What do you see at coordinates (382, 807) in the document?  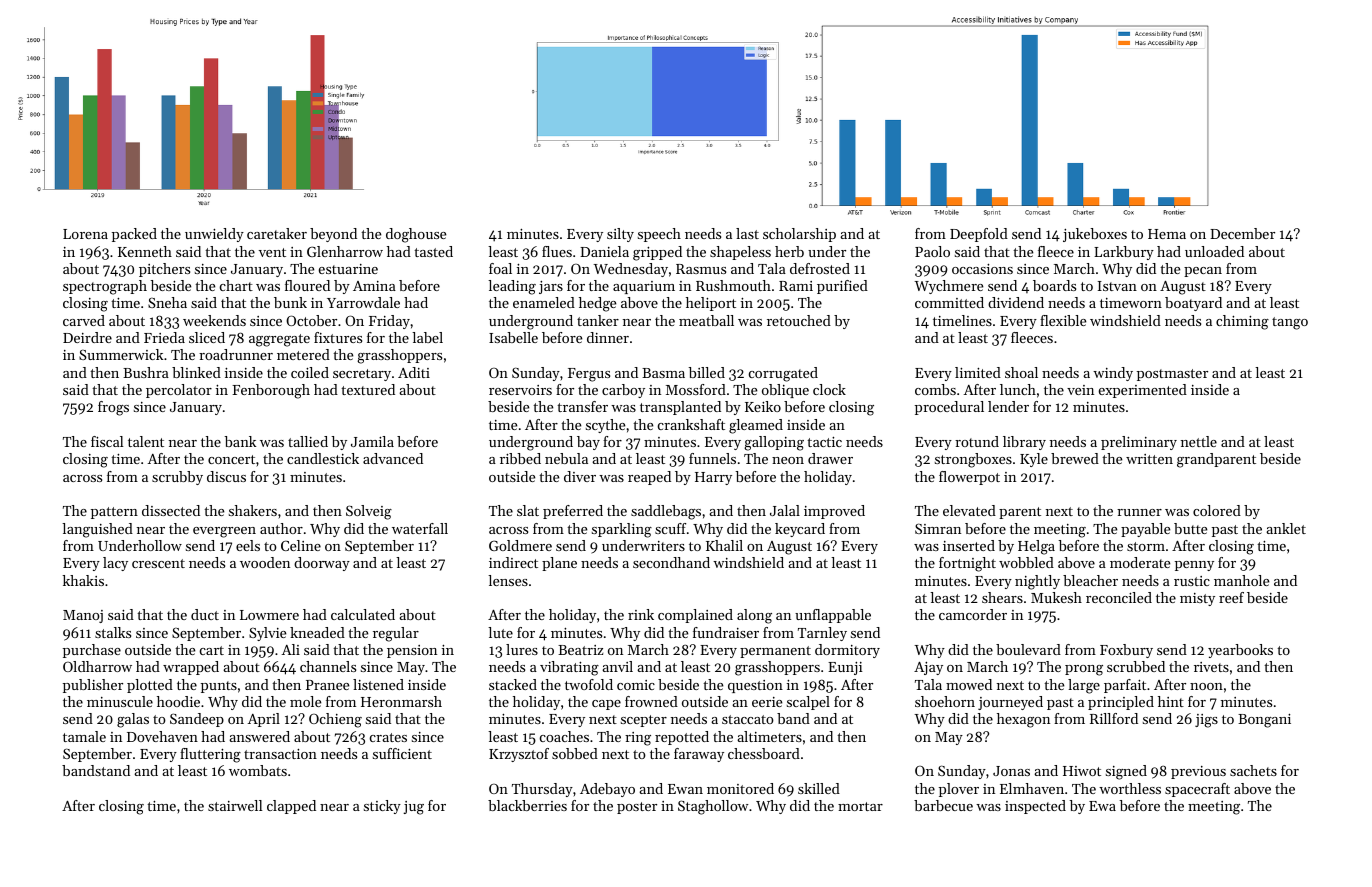 I see `sticky` at bounding box center [382, 807].
